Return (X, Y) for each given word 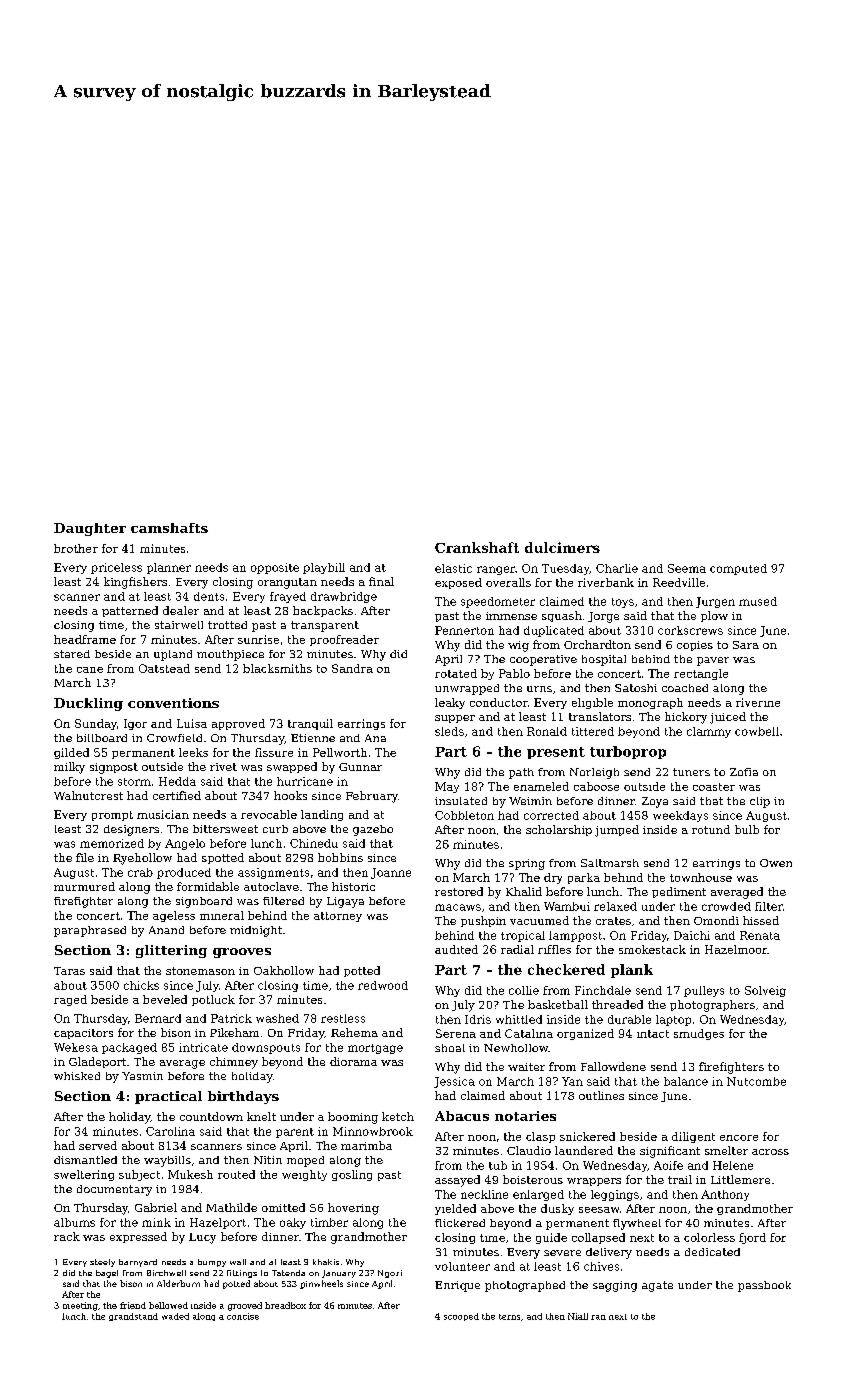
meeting (80, 1306)
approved (238, 724)
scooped (461, 1317)
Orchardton (597, 644)
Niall (578, 1316)
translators (600, 716)
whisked (77, 1076)
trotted (227, 625)
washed (277, 1018)
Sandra (352, 668)
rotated (456, 673)
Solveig (765, 991)
